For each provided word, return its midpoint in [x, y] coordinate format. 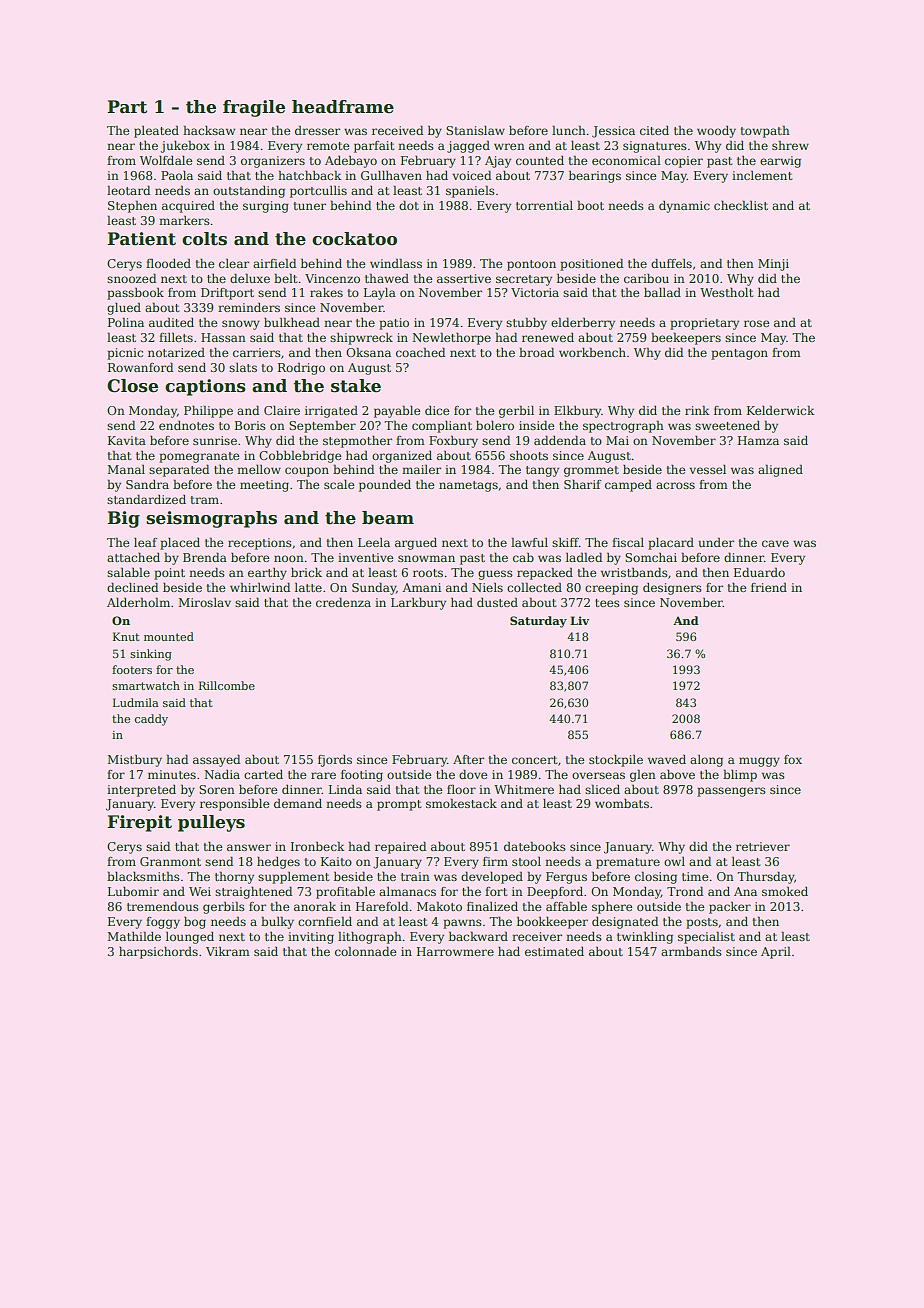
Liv [579, 620]
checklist [741, 205]
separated [179, 471]
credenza [343, 602]
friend [769, 587]
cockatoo [354, 239]
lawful [529, 542]
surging [266, 207]
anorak [315, 906]
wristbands [634, 572]
